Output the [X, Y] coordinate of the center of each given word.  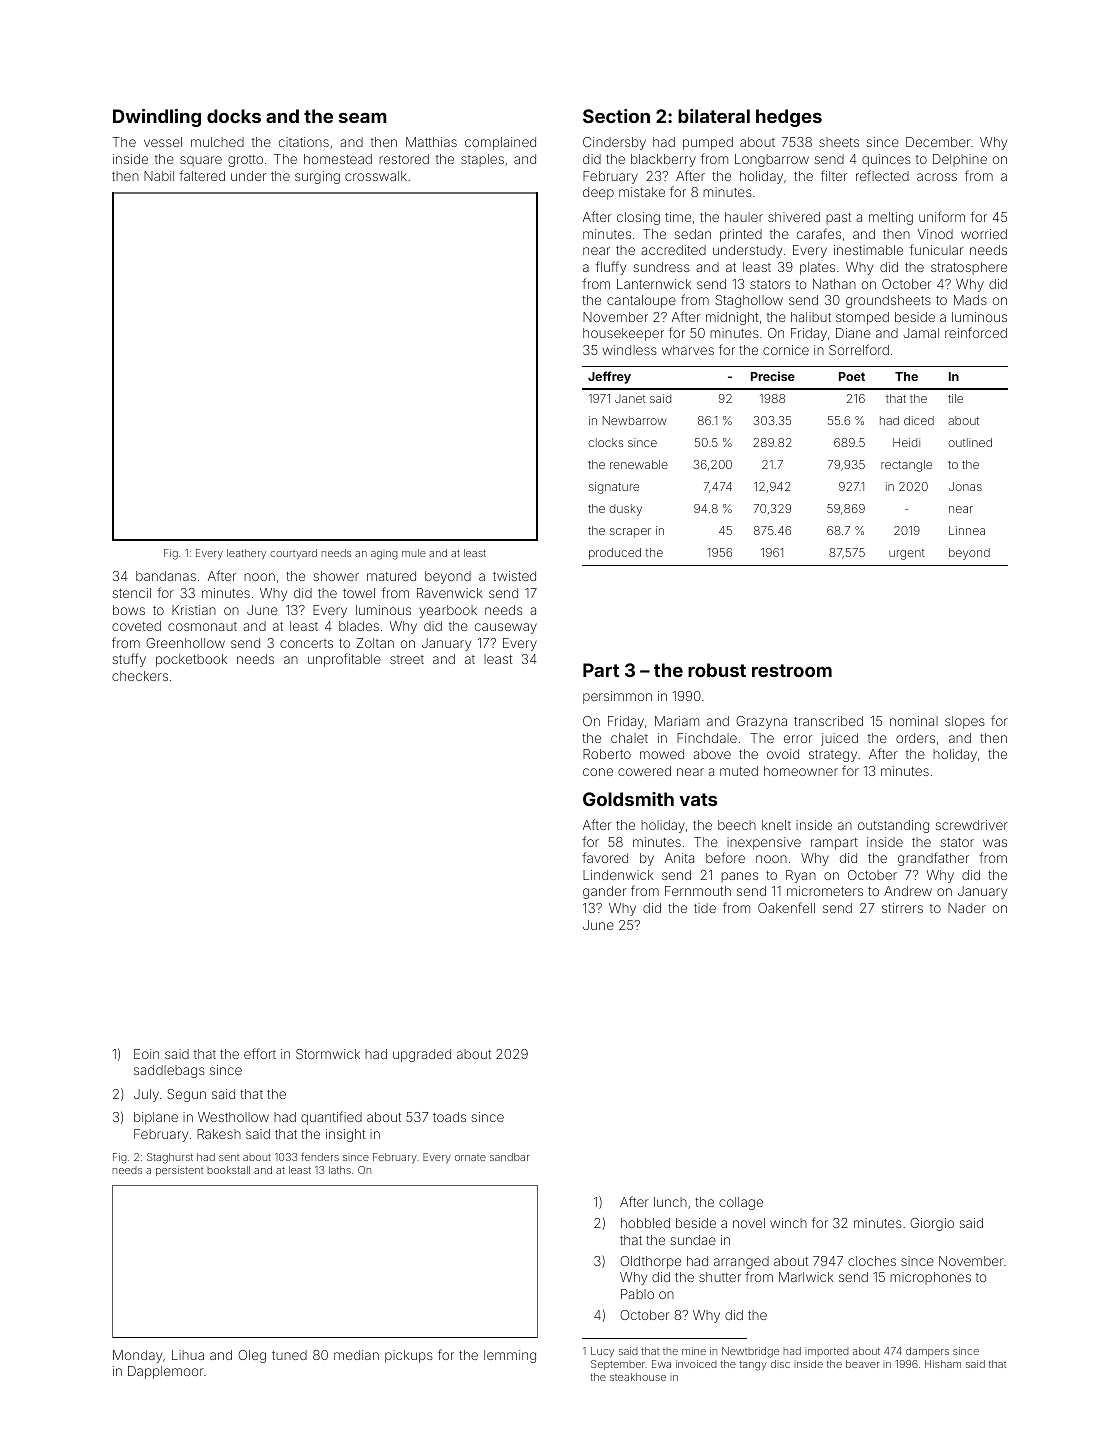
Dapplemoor [166, 1372]
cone [598, 772]
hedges [789, 118]
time [678, 217]
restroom [792, 670]
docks [234, 116]
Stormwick [328, 1054]
